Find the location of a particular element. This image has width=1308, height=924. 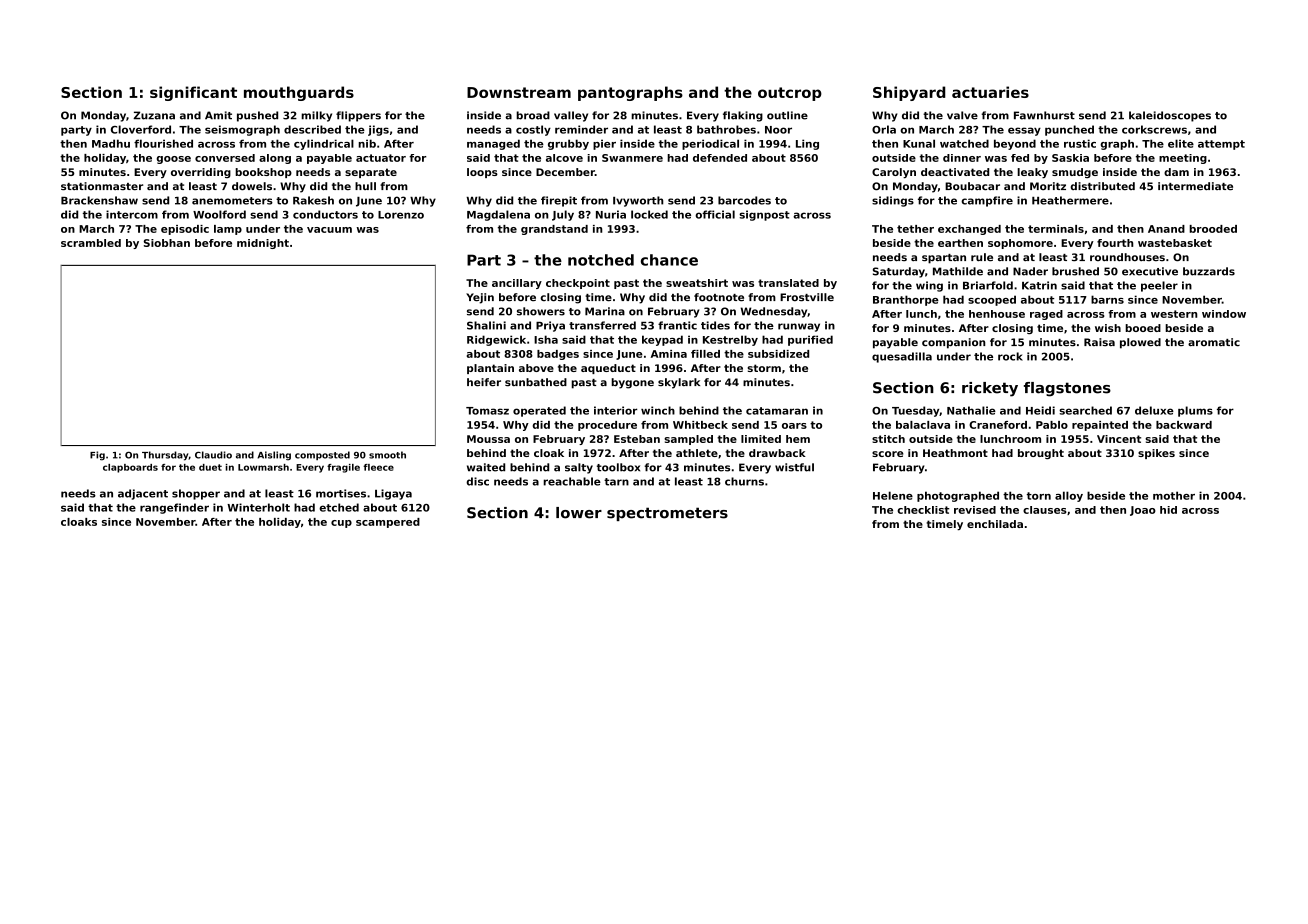

clapboards is located at coordinates (130, 468).
